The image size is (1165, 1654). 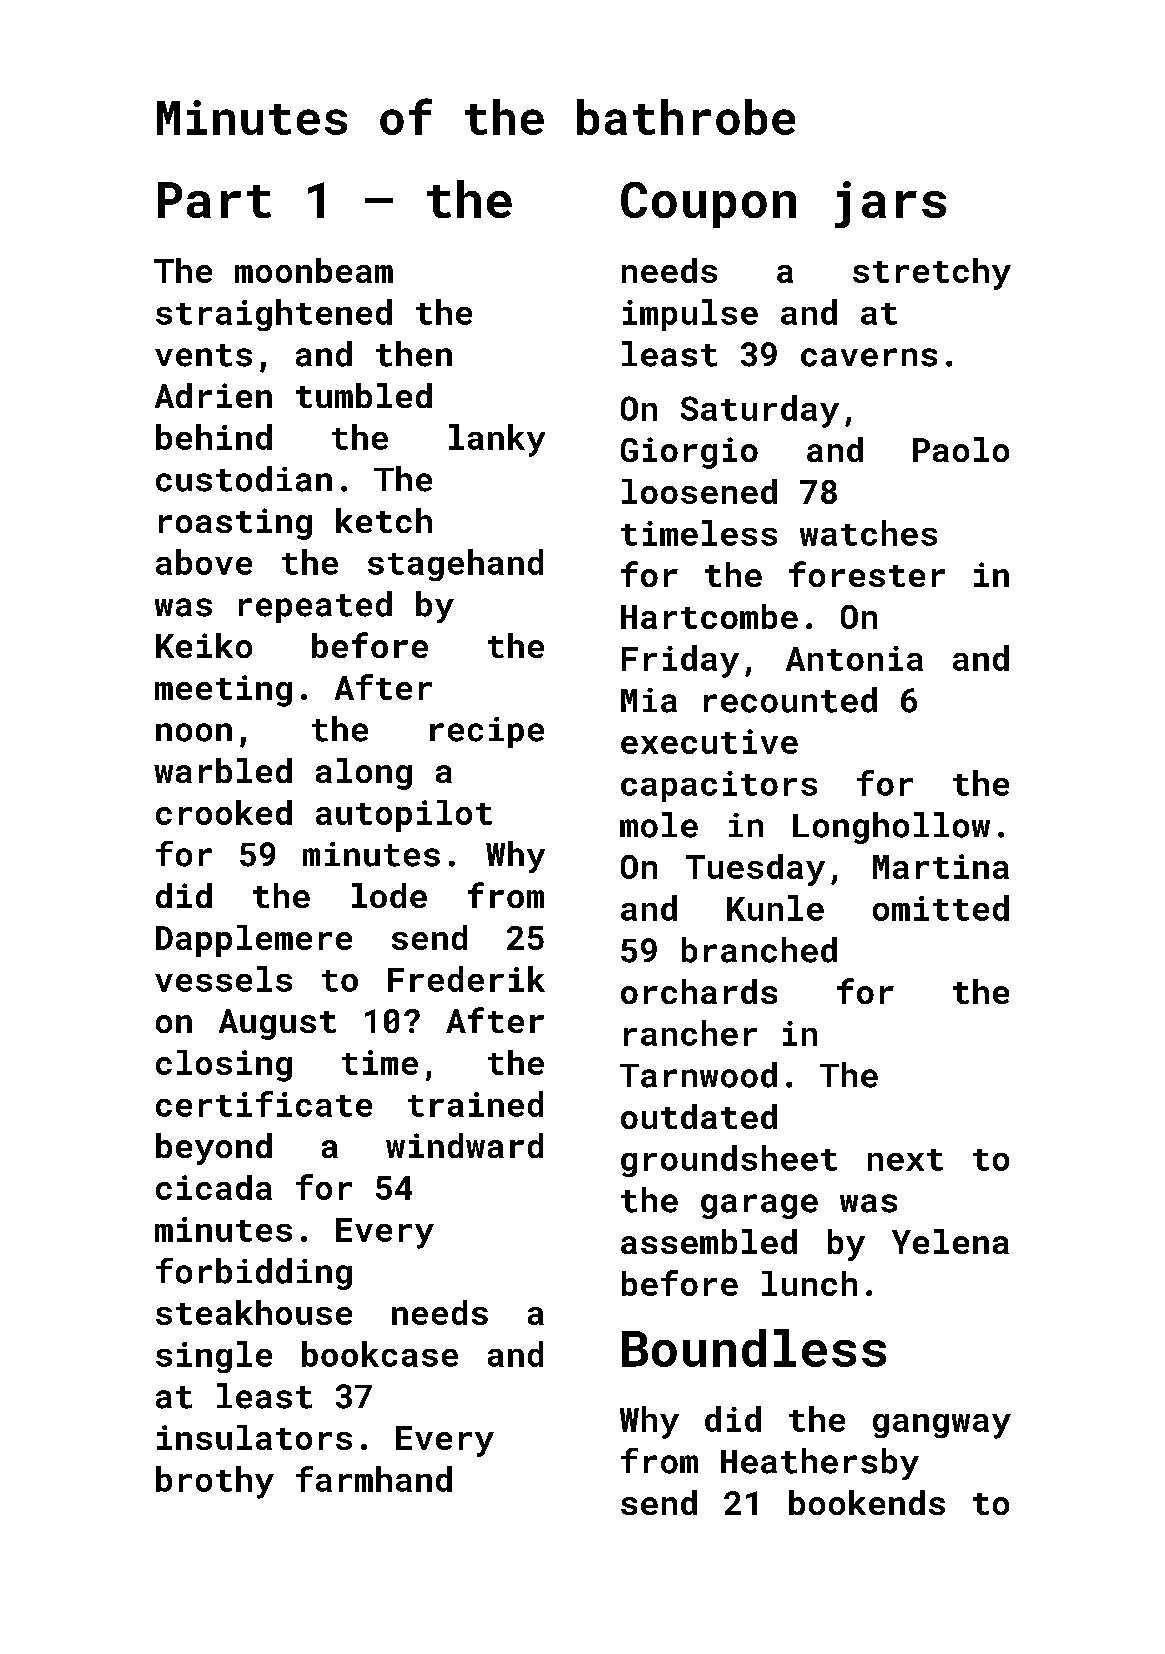 I want to click on insulators, so click(x=254, y=1437).
